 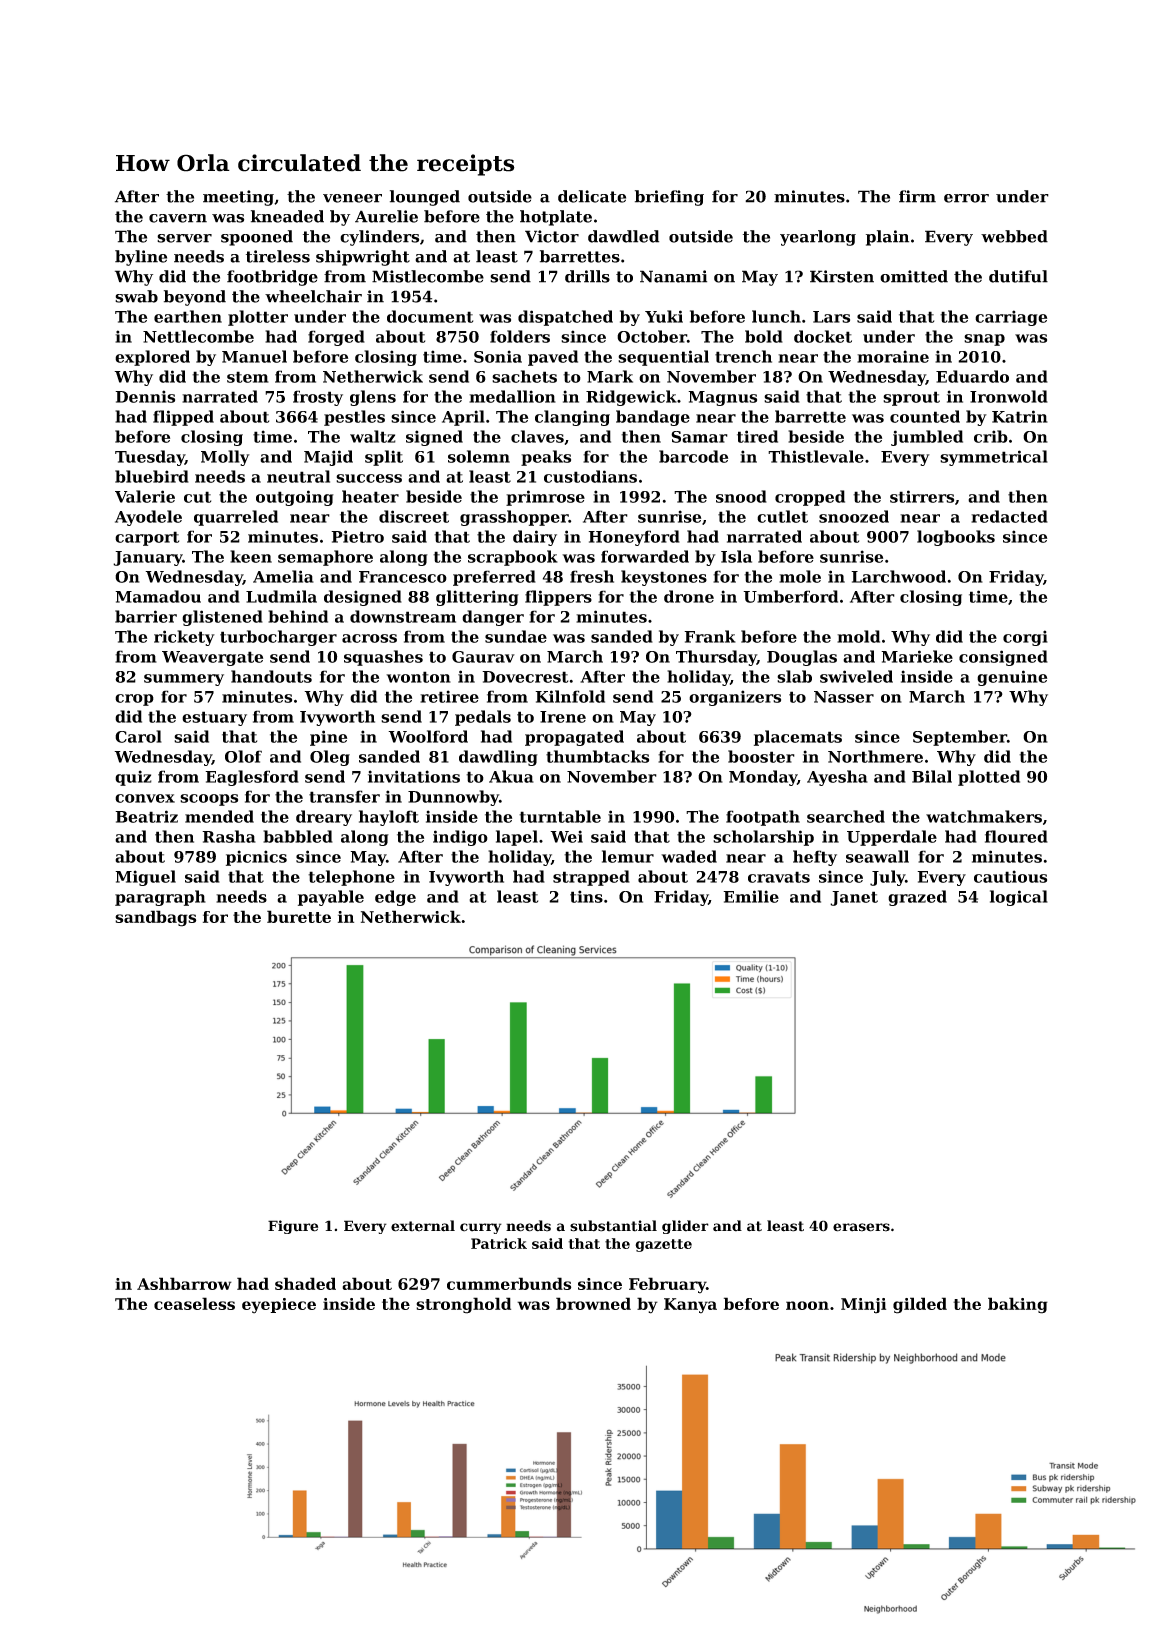 I want to click on eyepiece, so click(x=279, y=1306).
